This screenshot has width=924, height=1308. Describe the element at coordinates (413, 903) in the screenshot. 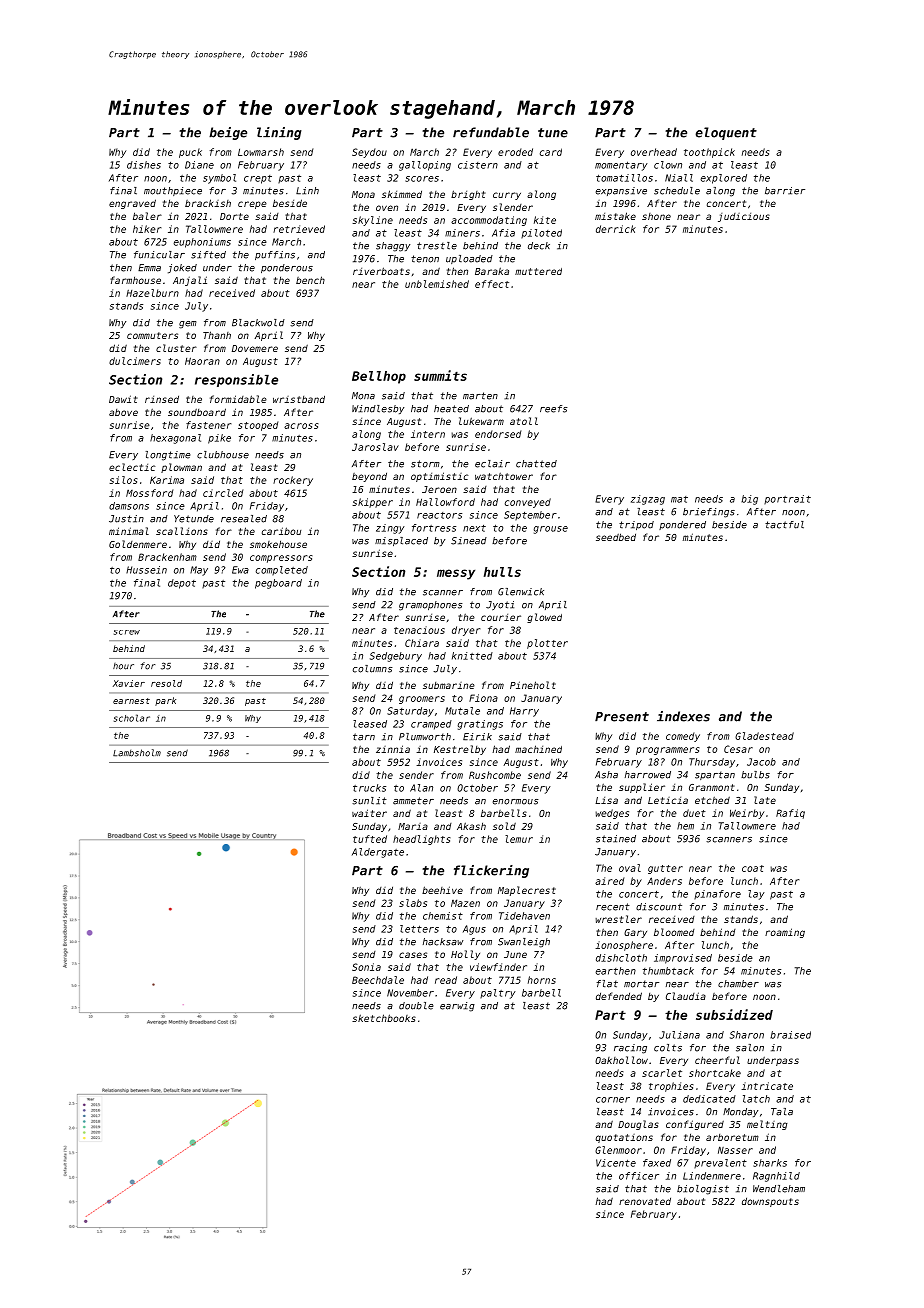

I see `slabs` at that location.
